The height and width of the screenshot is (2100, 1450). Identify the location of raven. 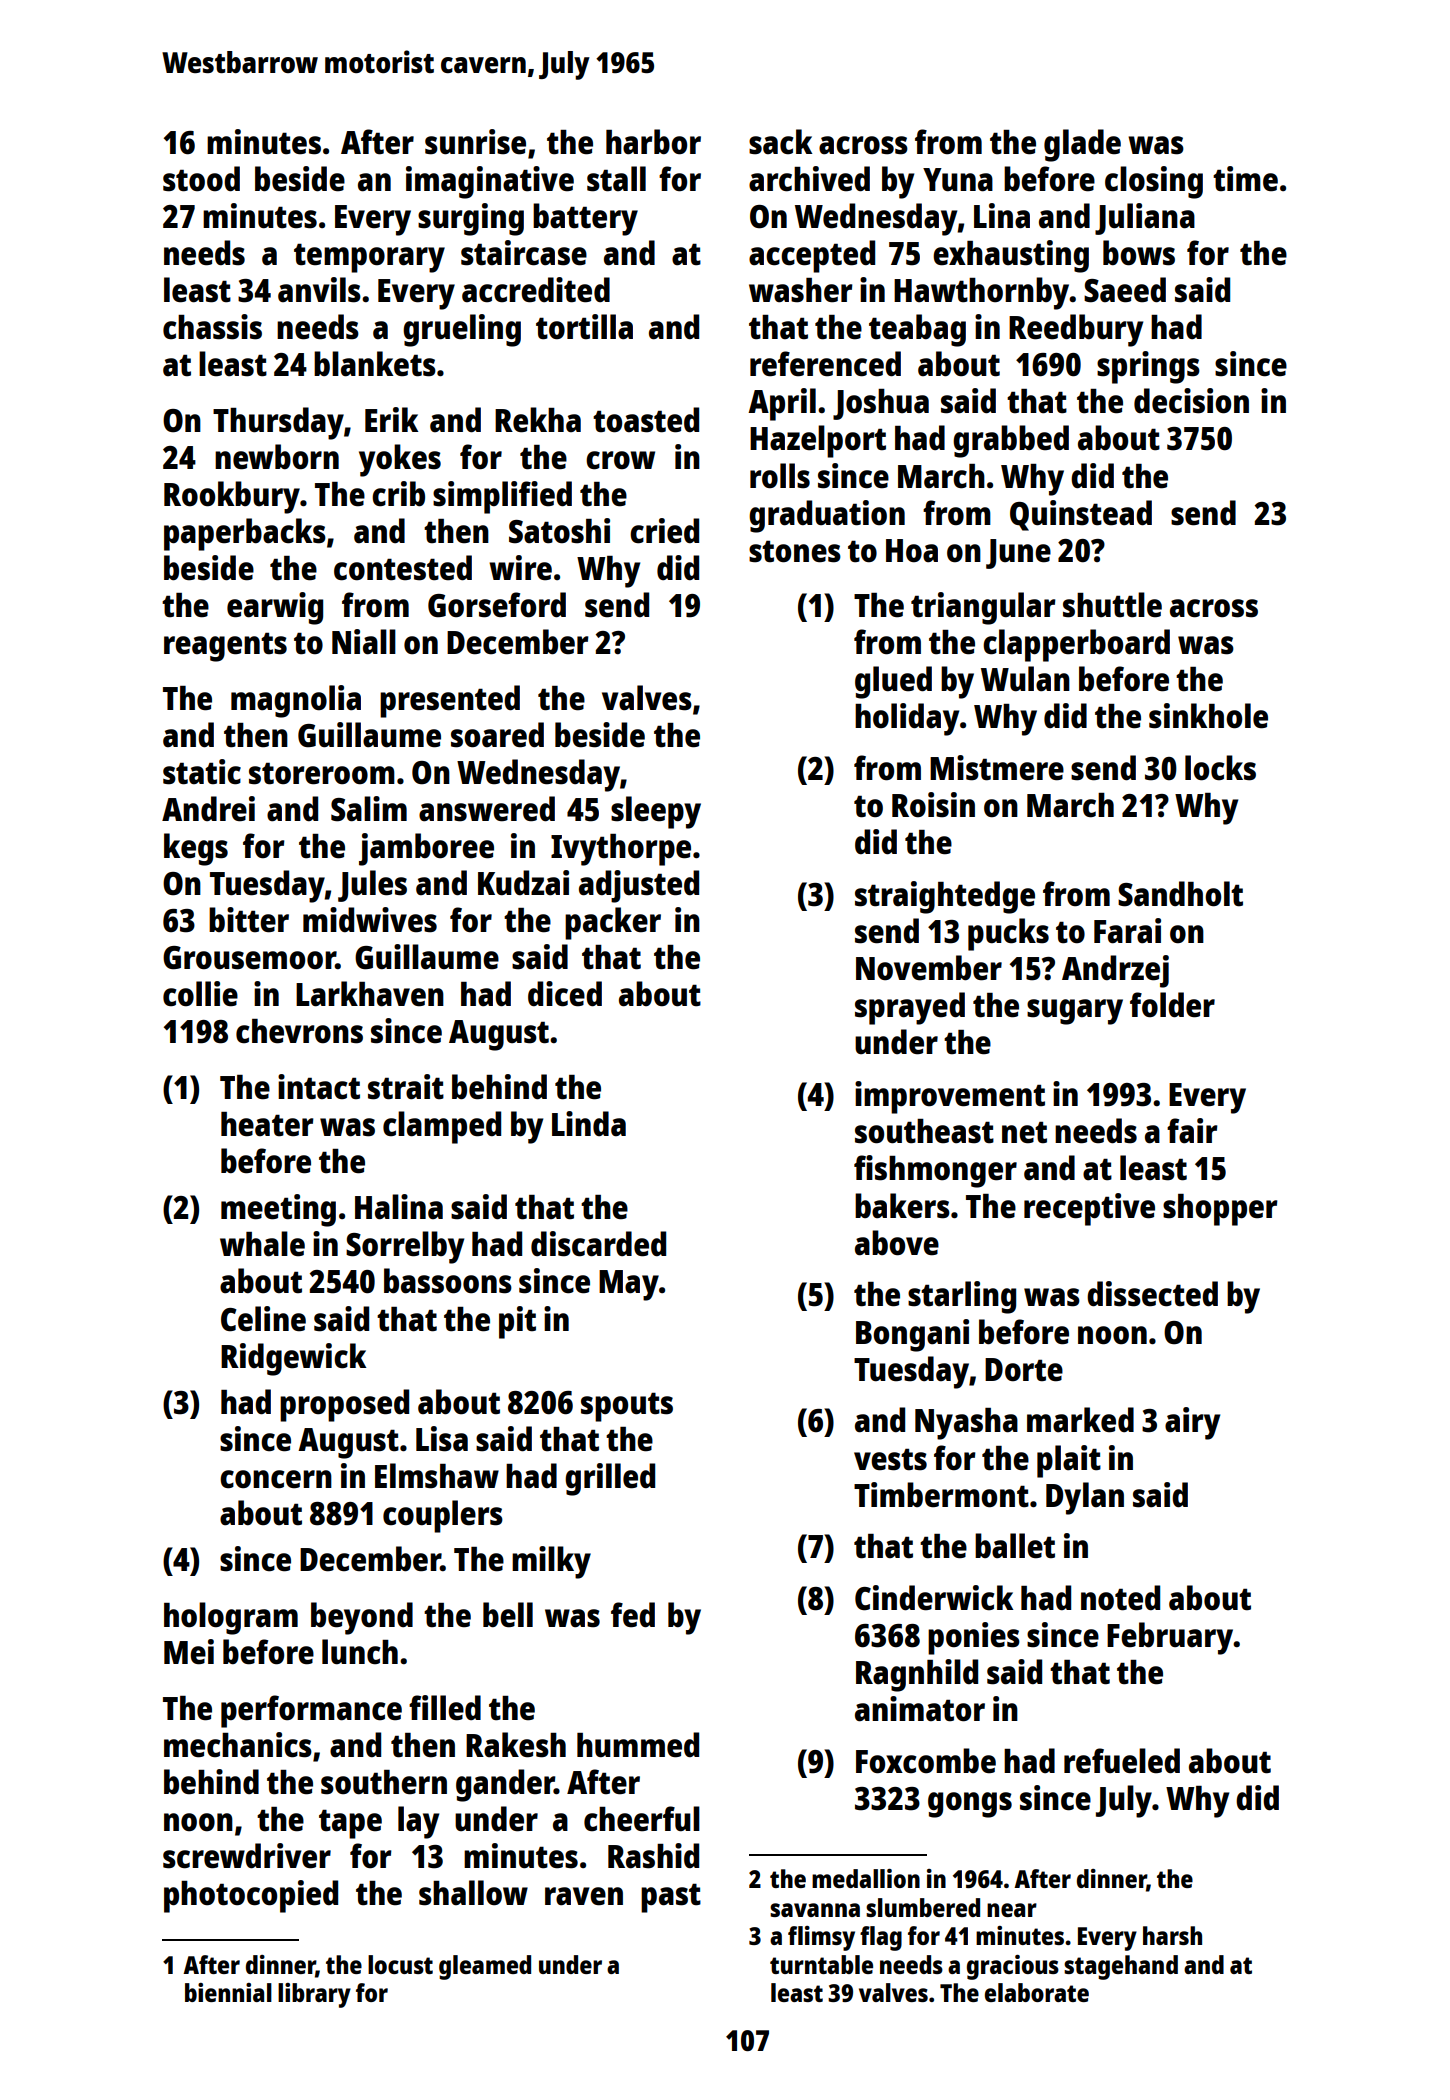
(584, 1896).
